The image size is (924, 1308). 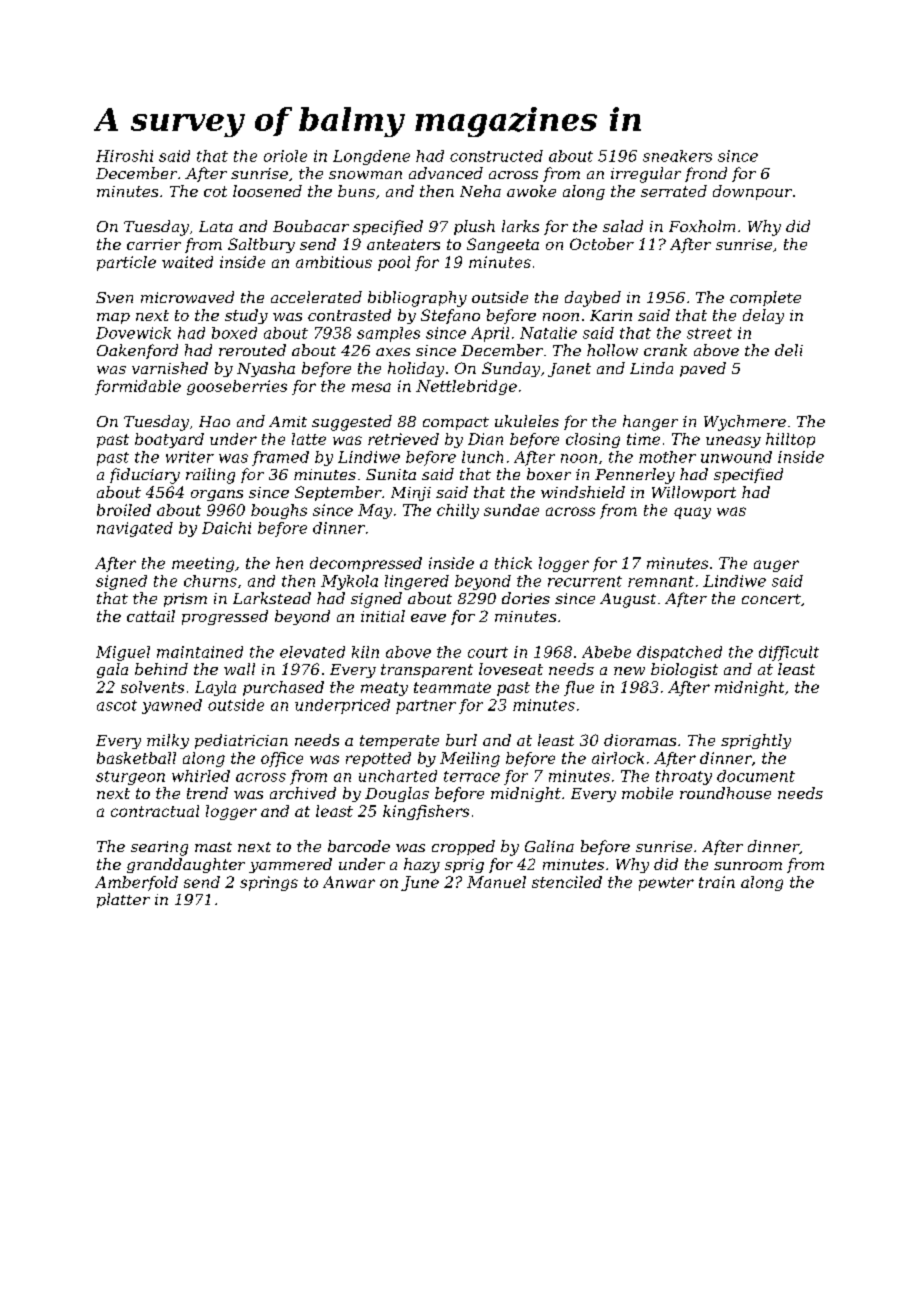 I want to click on remnant, so click(x=661, y=581).
